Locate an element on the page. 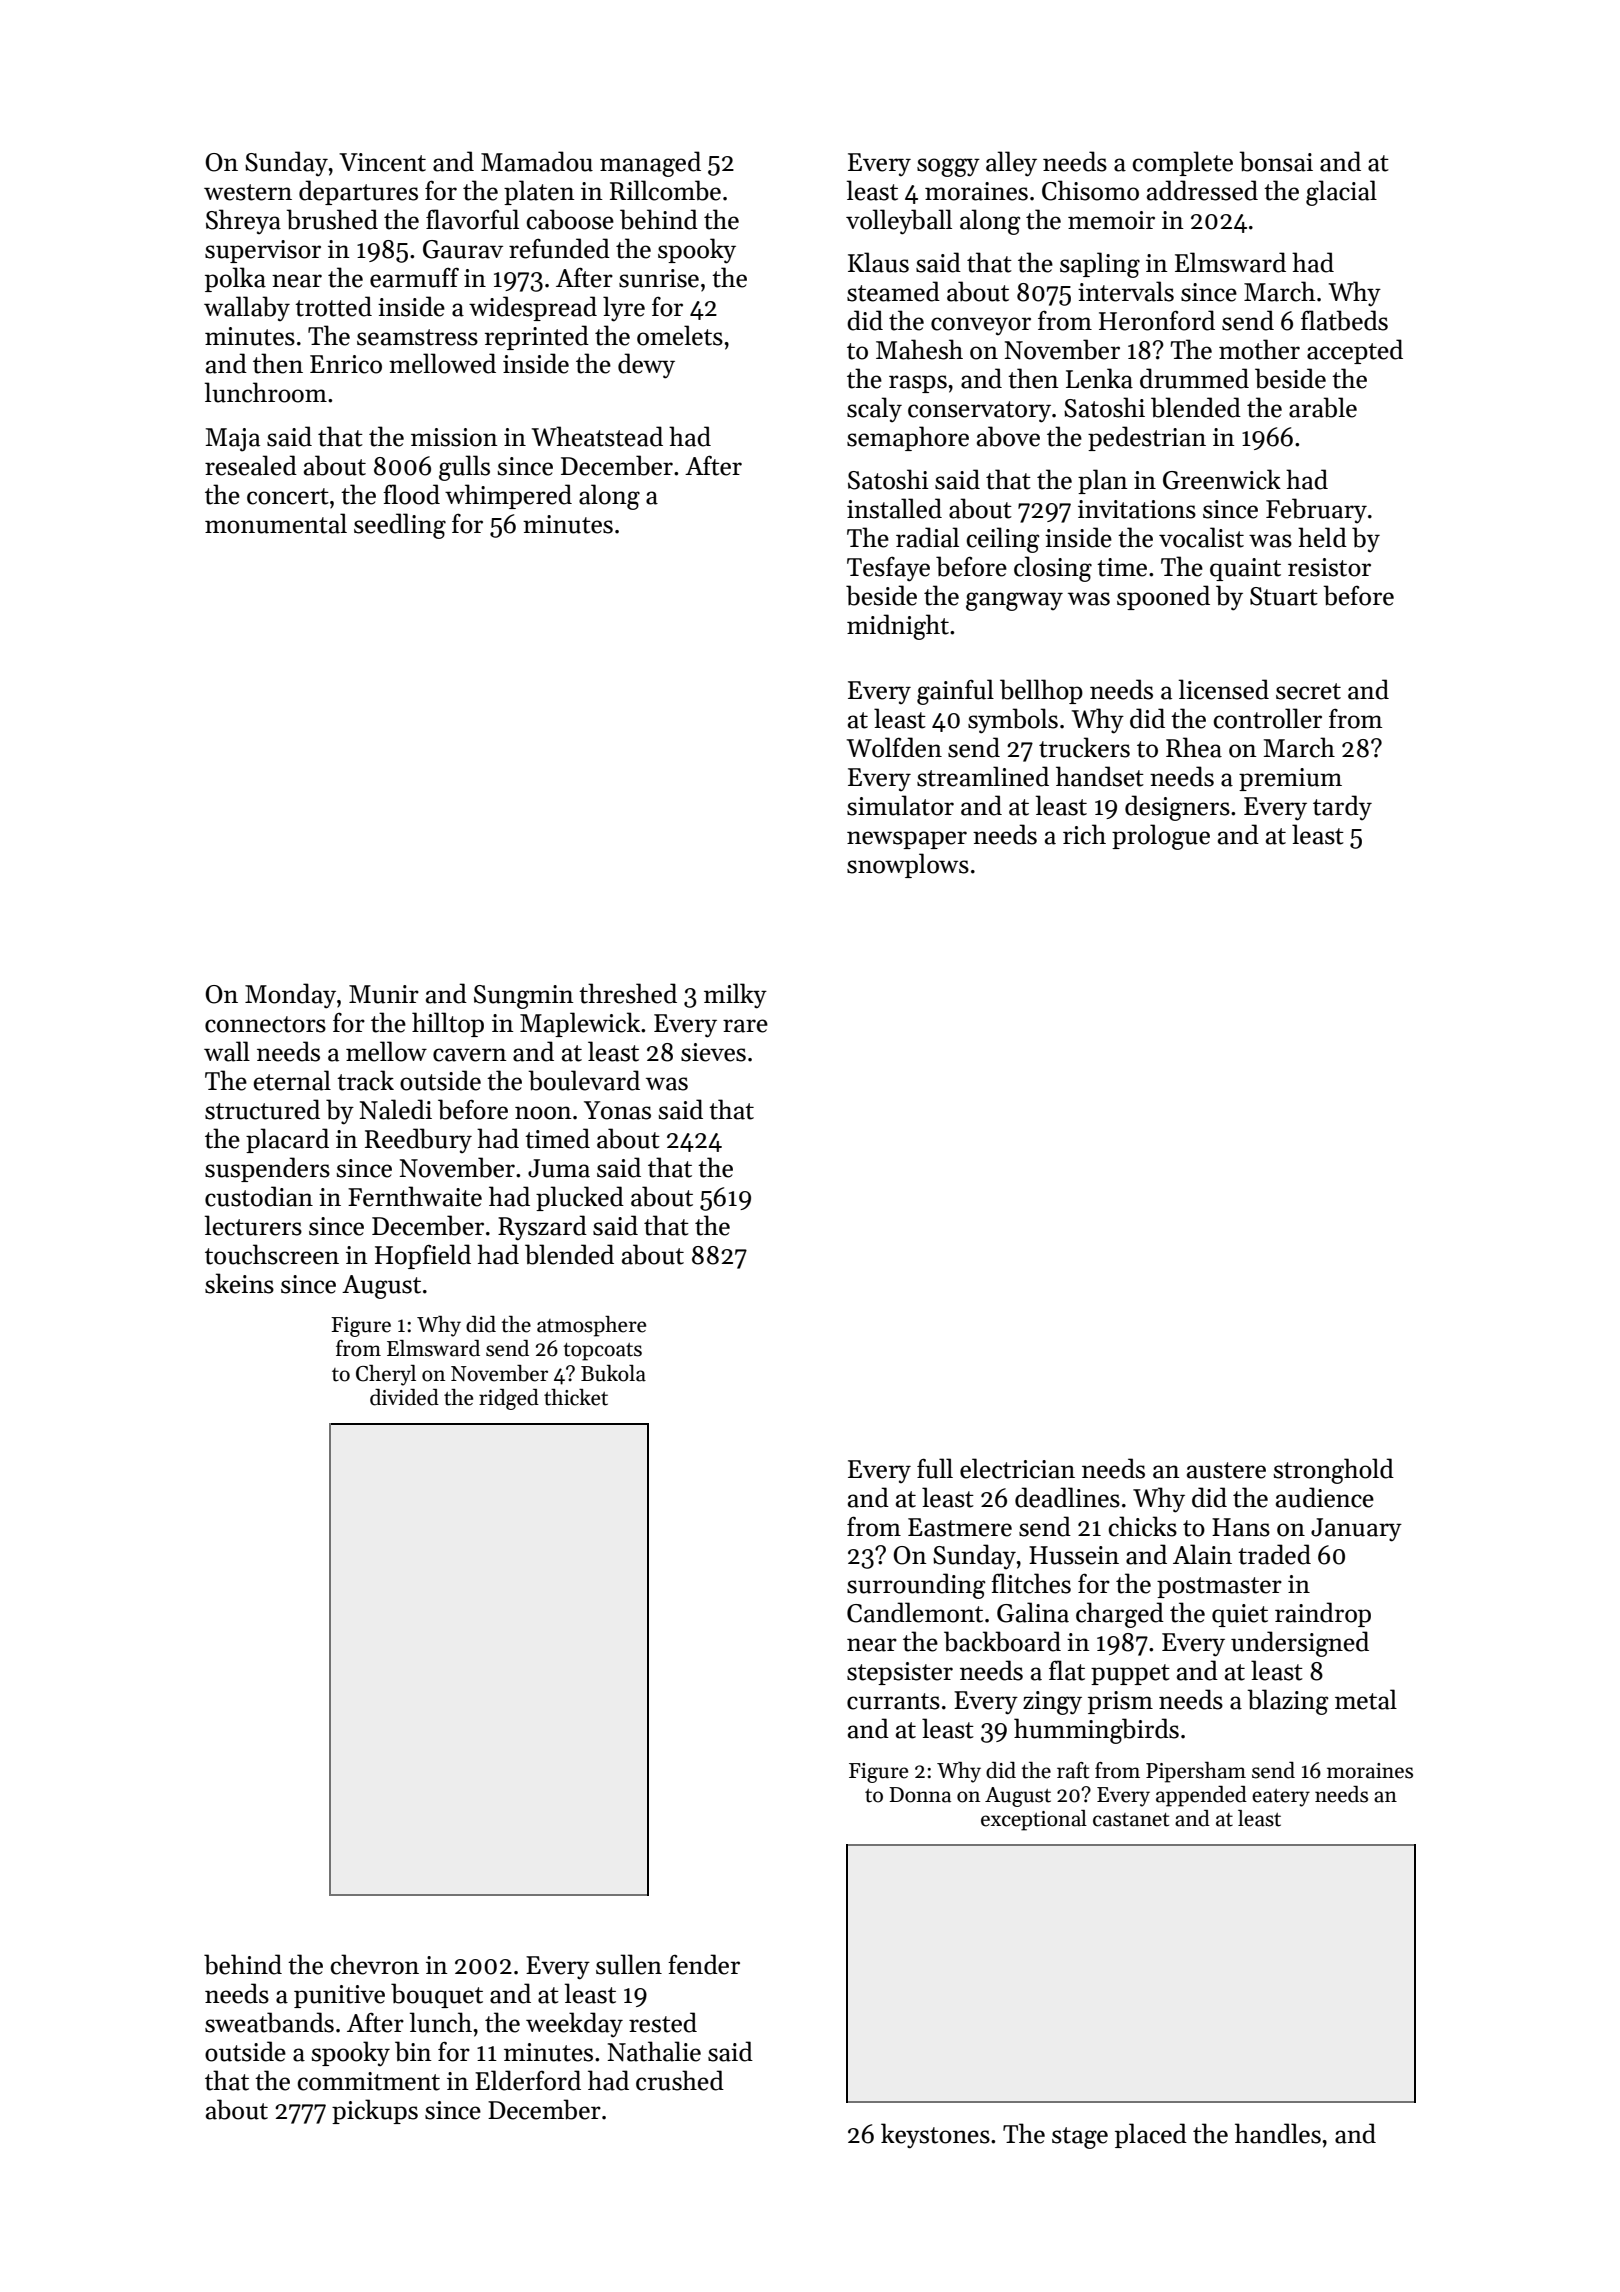 The width and height of the image is (1620, 2292). handles is located at coordinates (1278, 2133).
